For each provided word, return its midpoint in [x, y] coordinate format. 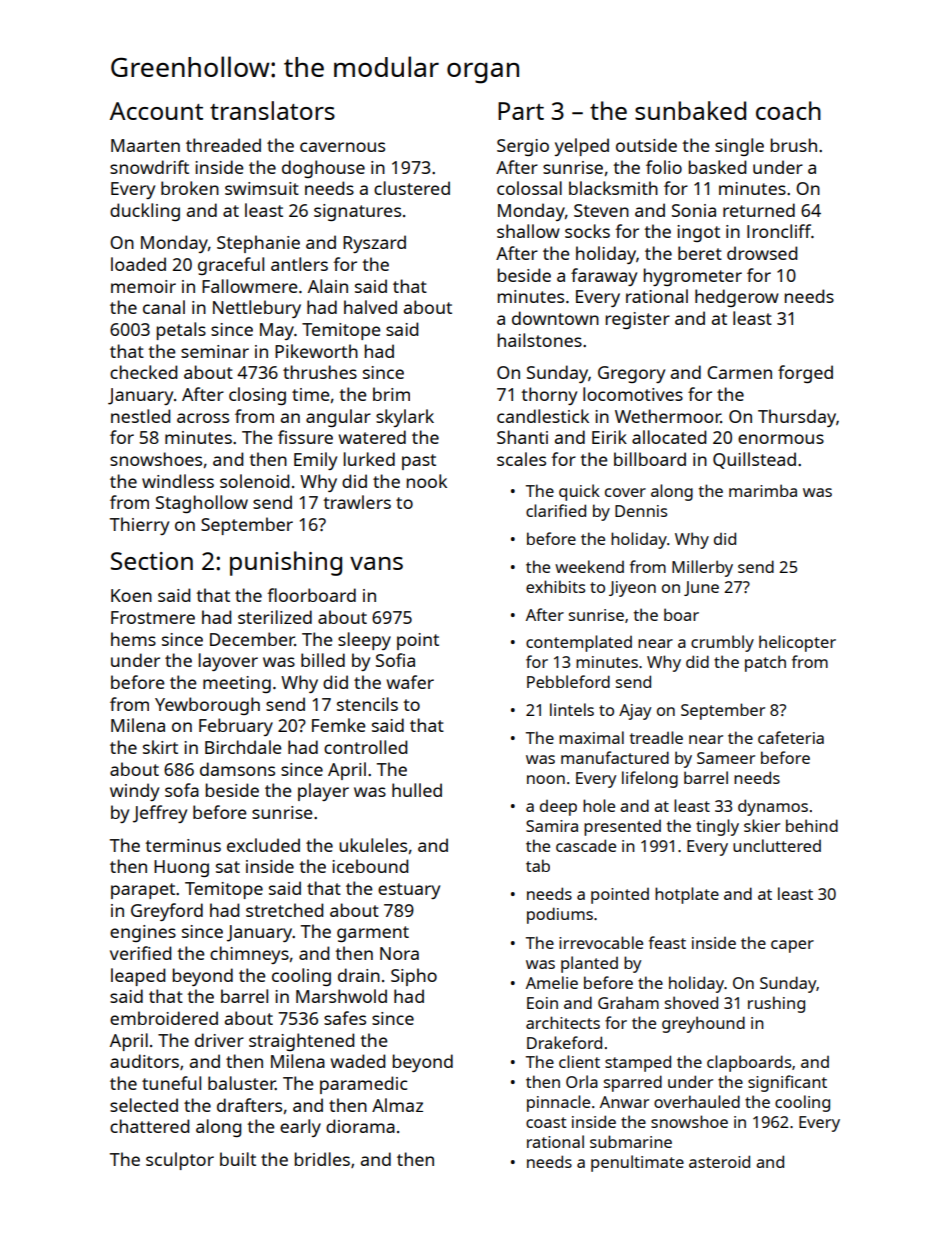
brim [391, 394]
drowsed [762, 253]
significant [787, 1083]
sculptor [180, 1161]
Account [156, 111]
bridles [322, 1159]
